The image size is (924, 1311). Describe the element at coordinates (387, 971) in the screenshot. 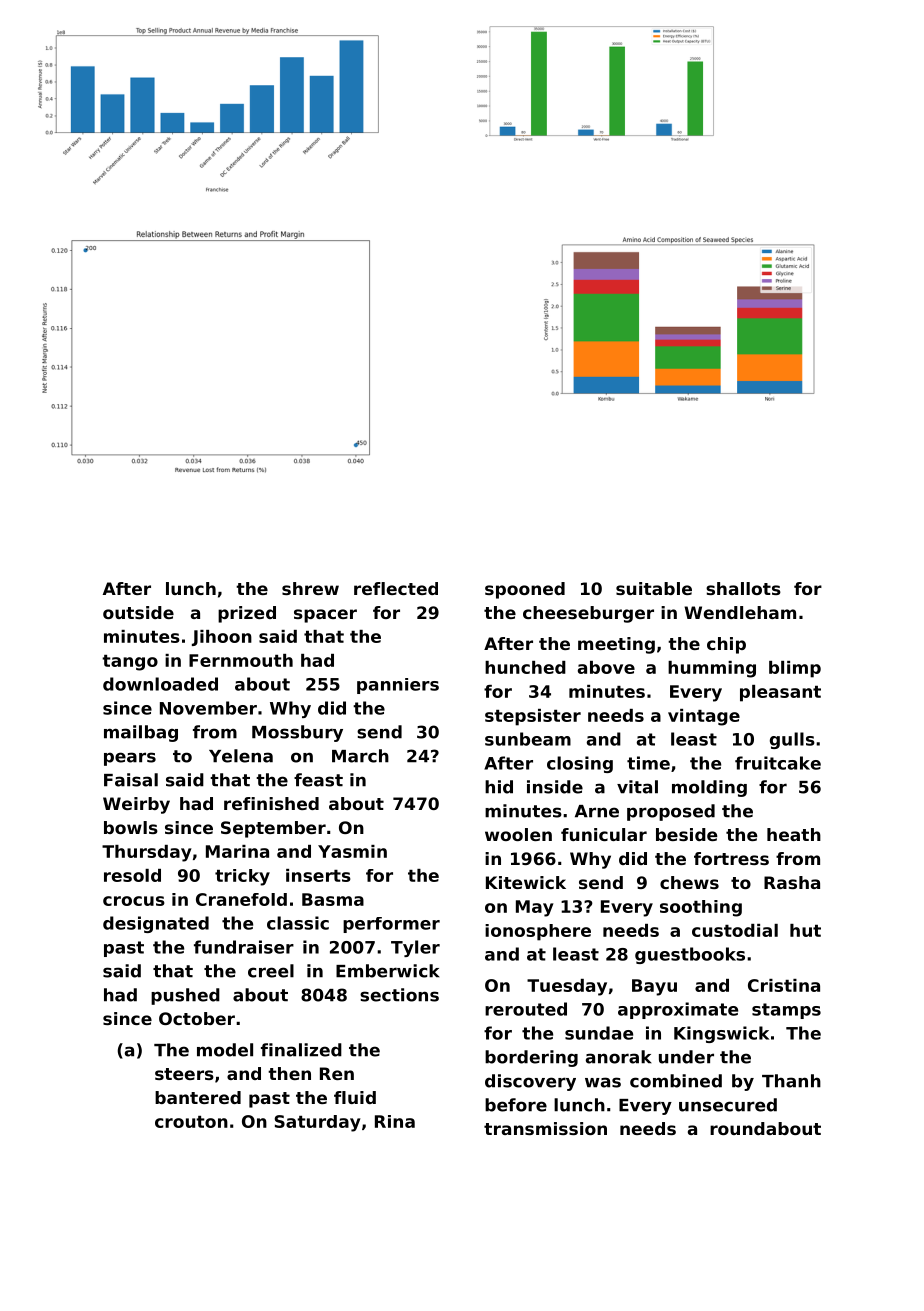

I see `Emberwick` at that location.
